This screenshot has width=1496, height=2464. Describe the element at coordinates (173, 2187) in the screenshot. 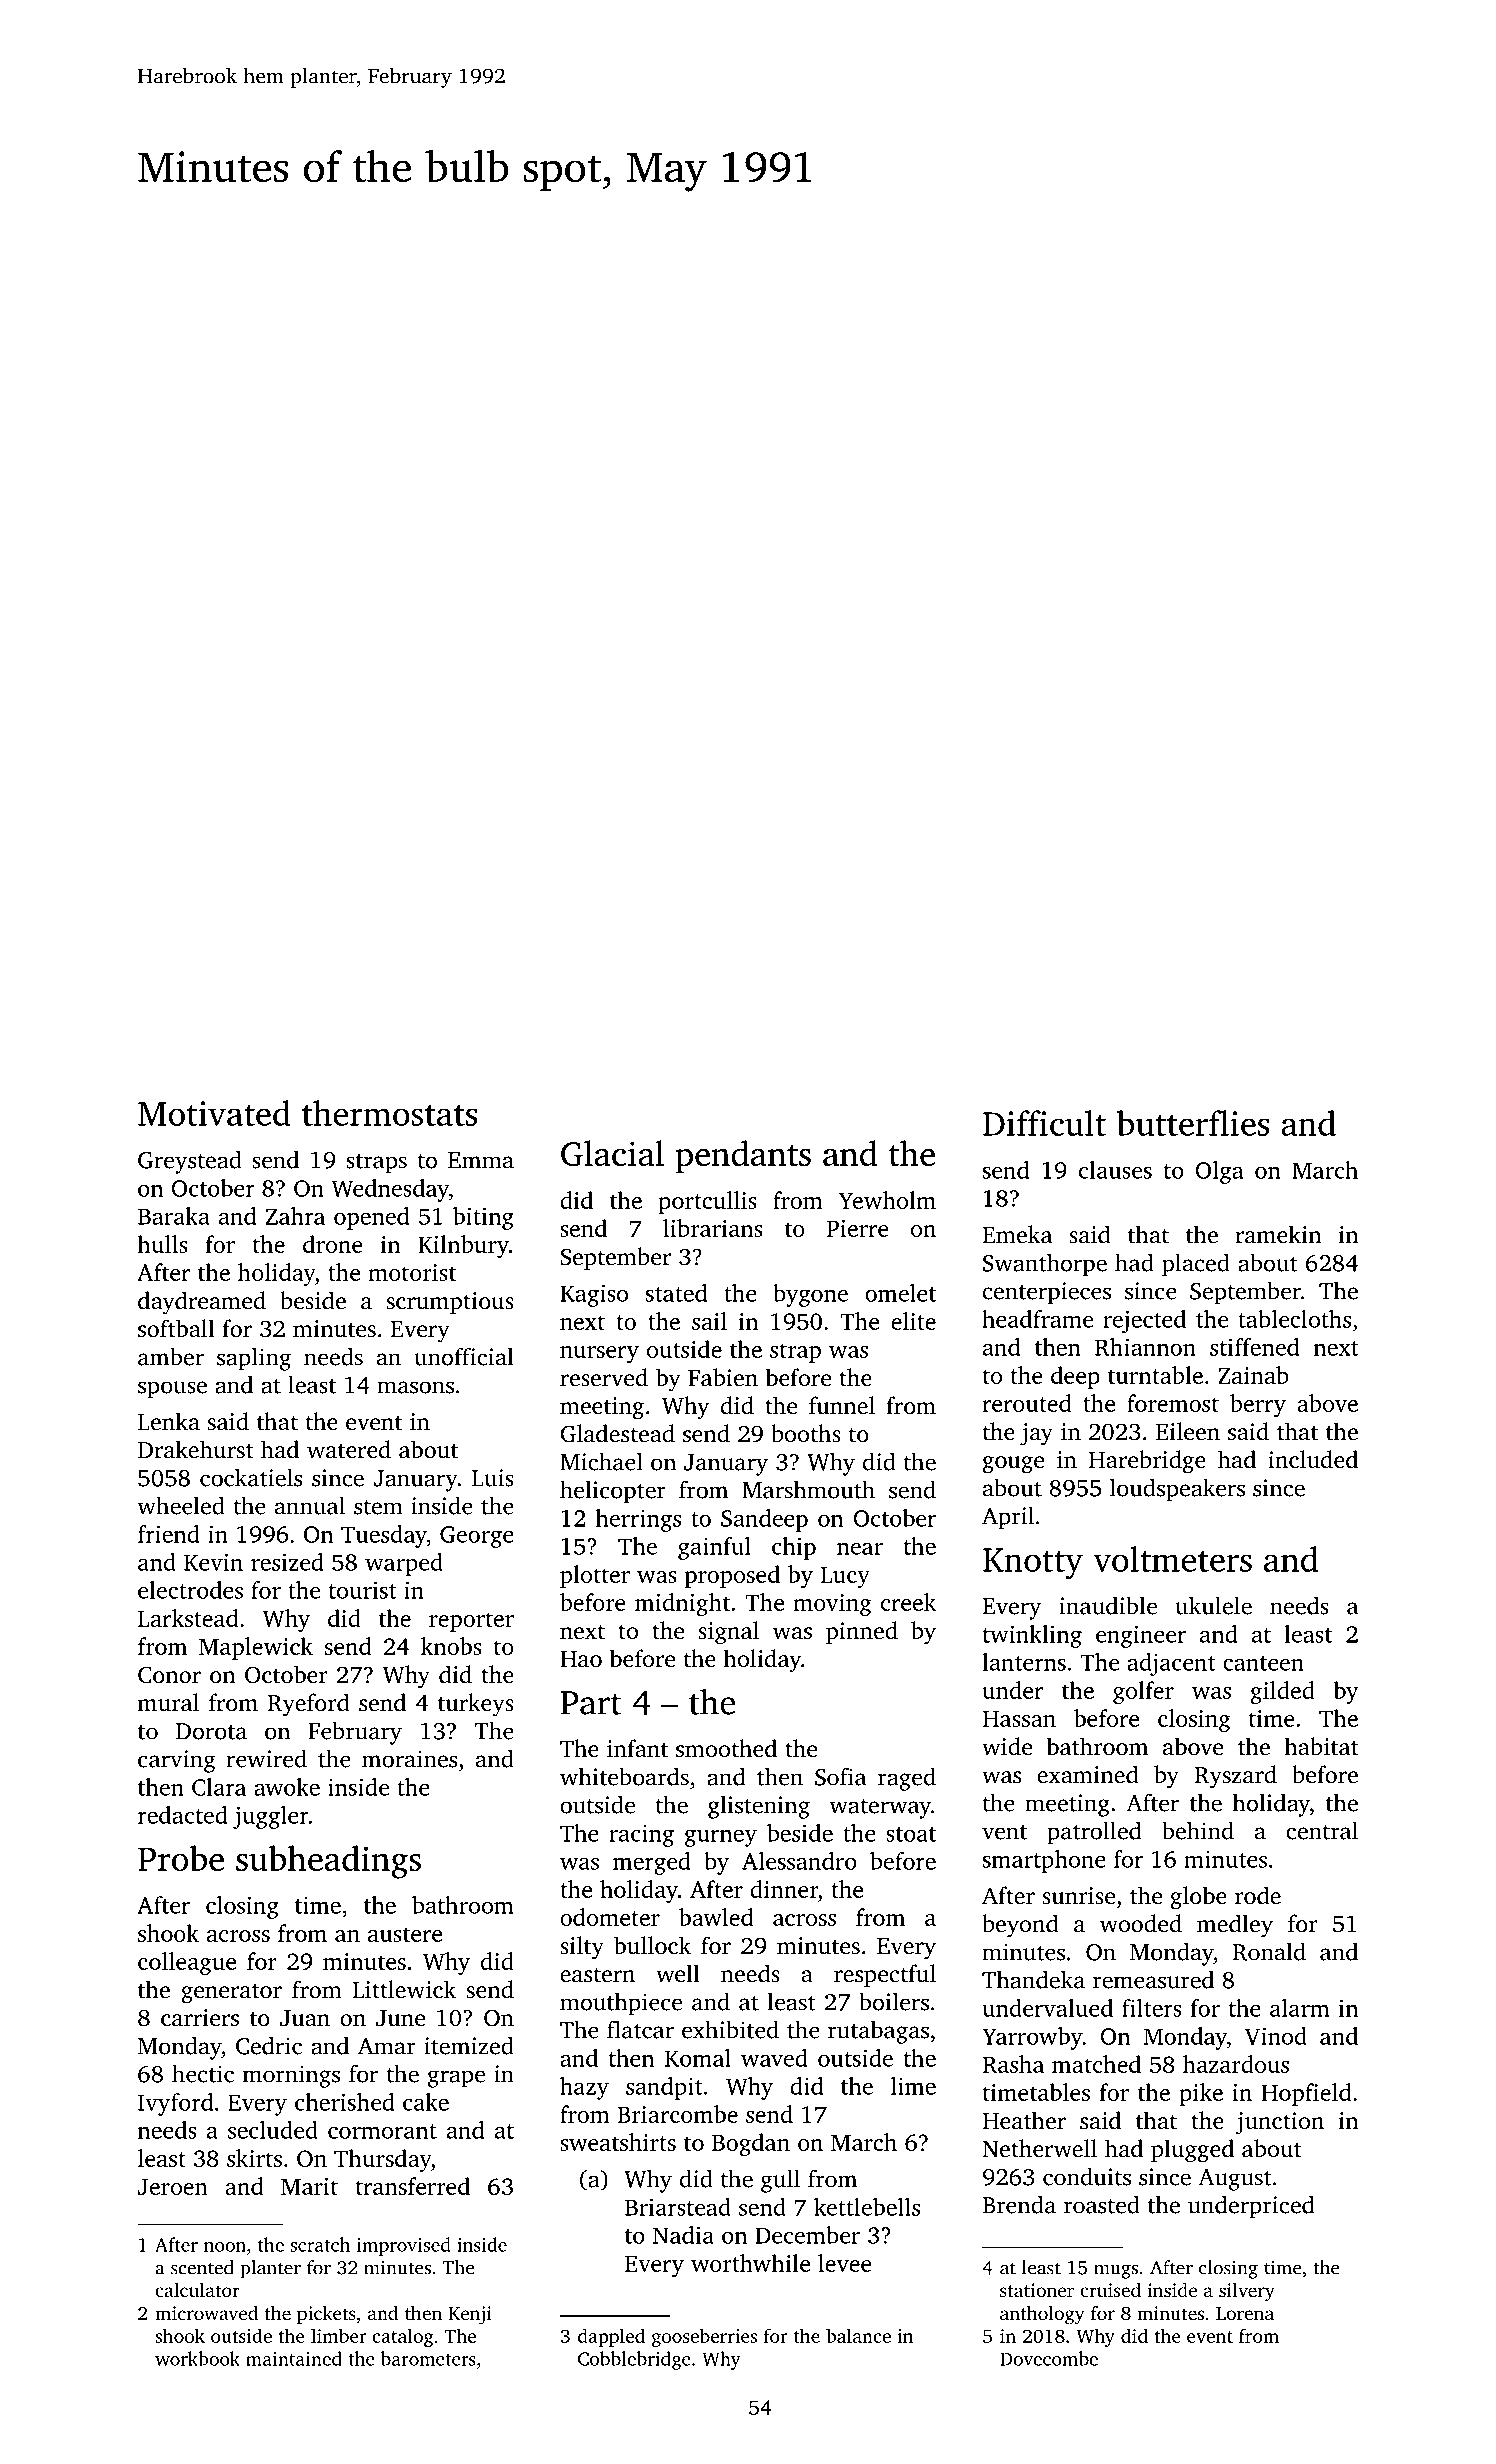

I see `Jeroen` at that location.
